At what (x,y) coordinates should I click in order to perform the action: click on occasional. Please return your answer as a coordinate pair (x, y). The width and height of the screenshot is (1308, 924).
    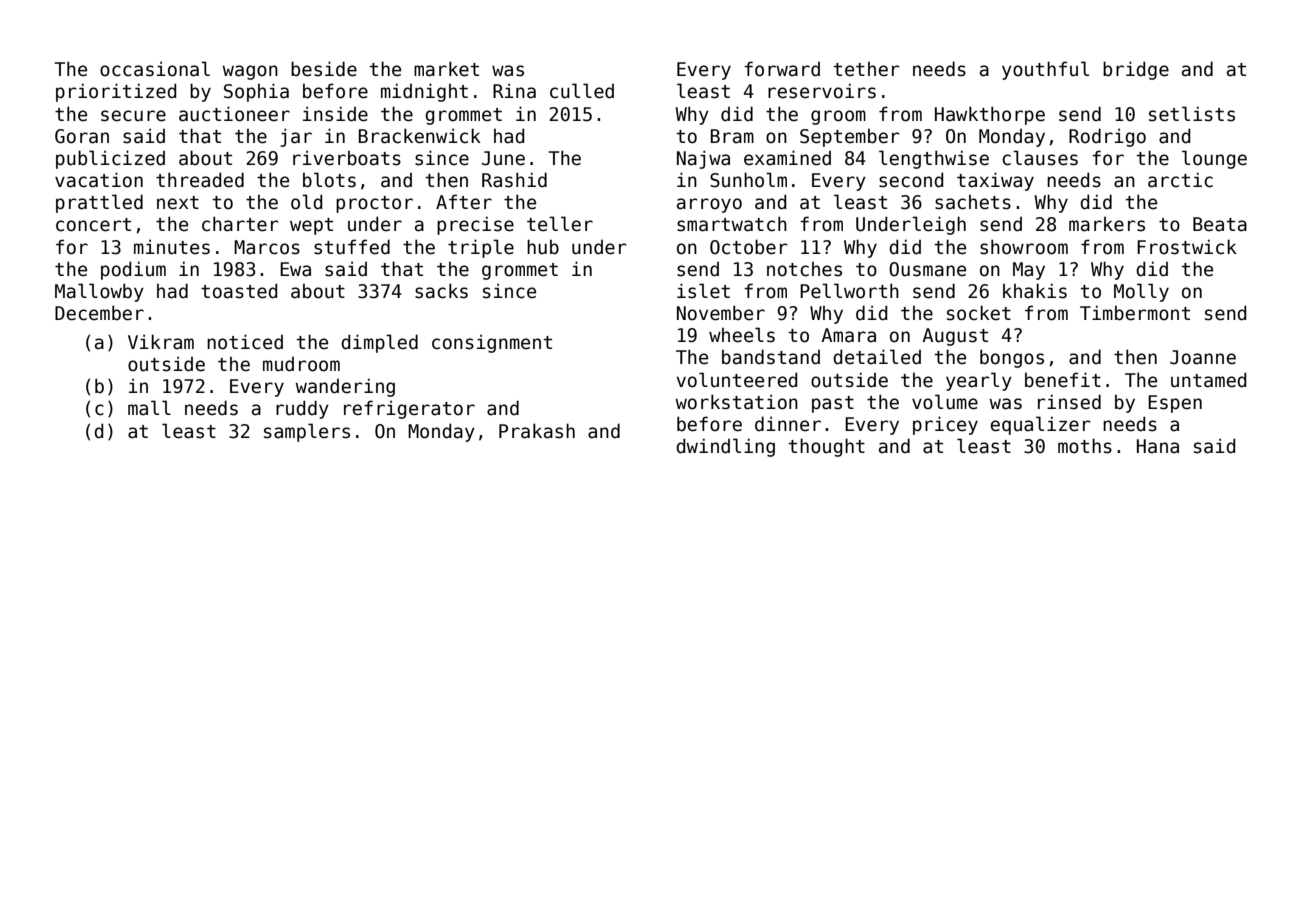
    Looking at the image, I should click on (155, 69).
